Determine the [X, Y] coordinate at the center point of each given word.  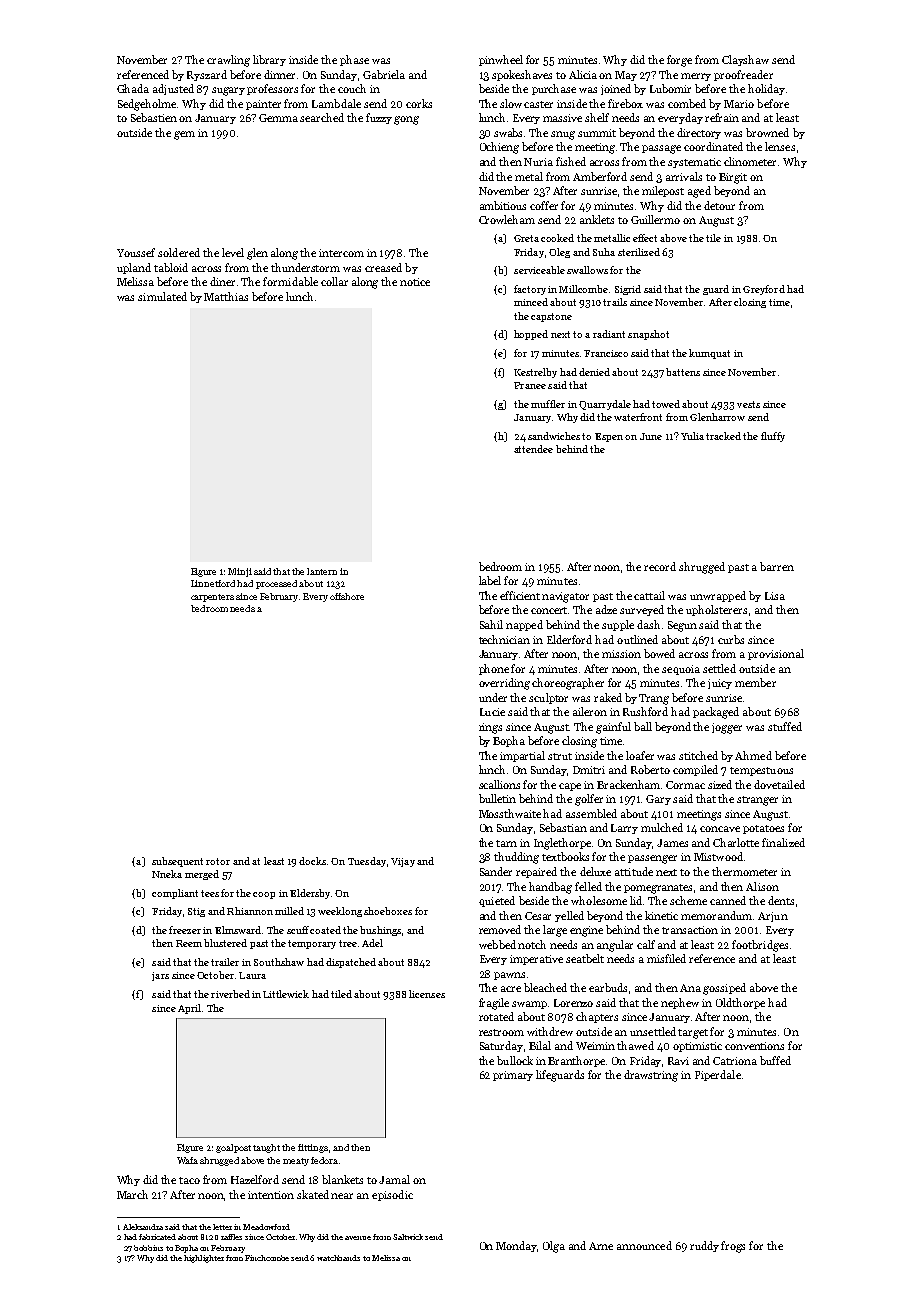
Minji [240, 572]
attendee [533, 449]
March [132, 1194]
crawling [228, 61]
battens [683, 372]
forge [679, 61]
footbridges [760, 946]
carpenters [212, 598]
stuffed [785, 726]
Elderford [569, 639]
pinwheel [501, 60]
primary [513, 1076]
